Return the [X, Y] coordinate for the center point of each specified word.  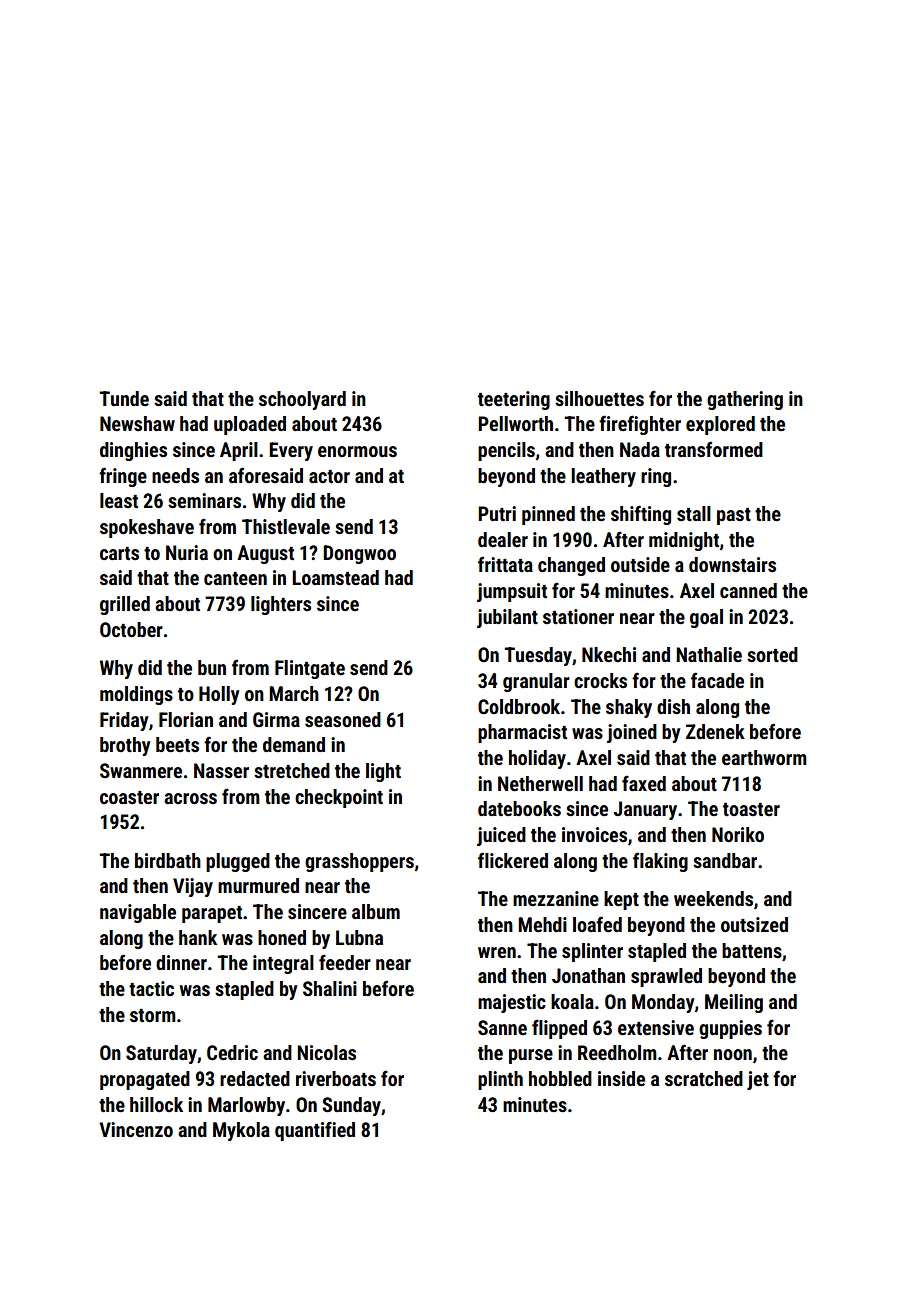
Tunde [124, 398]
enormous [357, 451]
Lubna [359, 937]
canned [748, 590]
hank [198, 937]
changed [571, 566]
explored [720, 425]
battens [752, 950]
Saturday [161, 1054]
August [265, 554]
